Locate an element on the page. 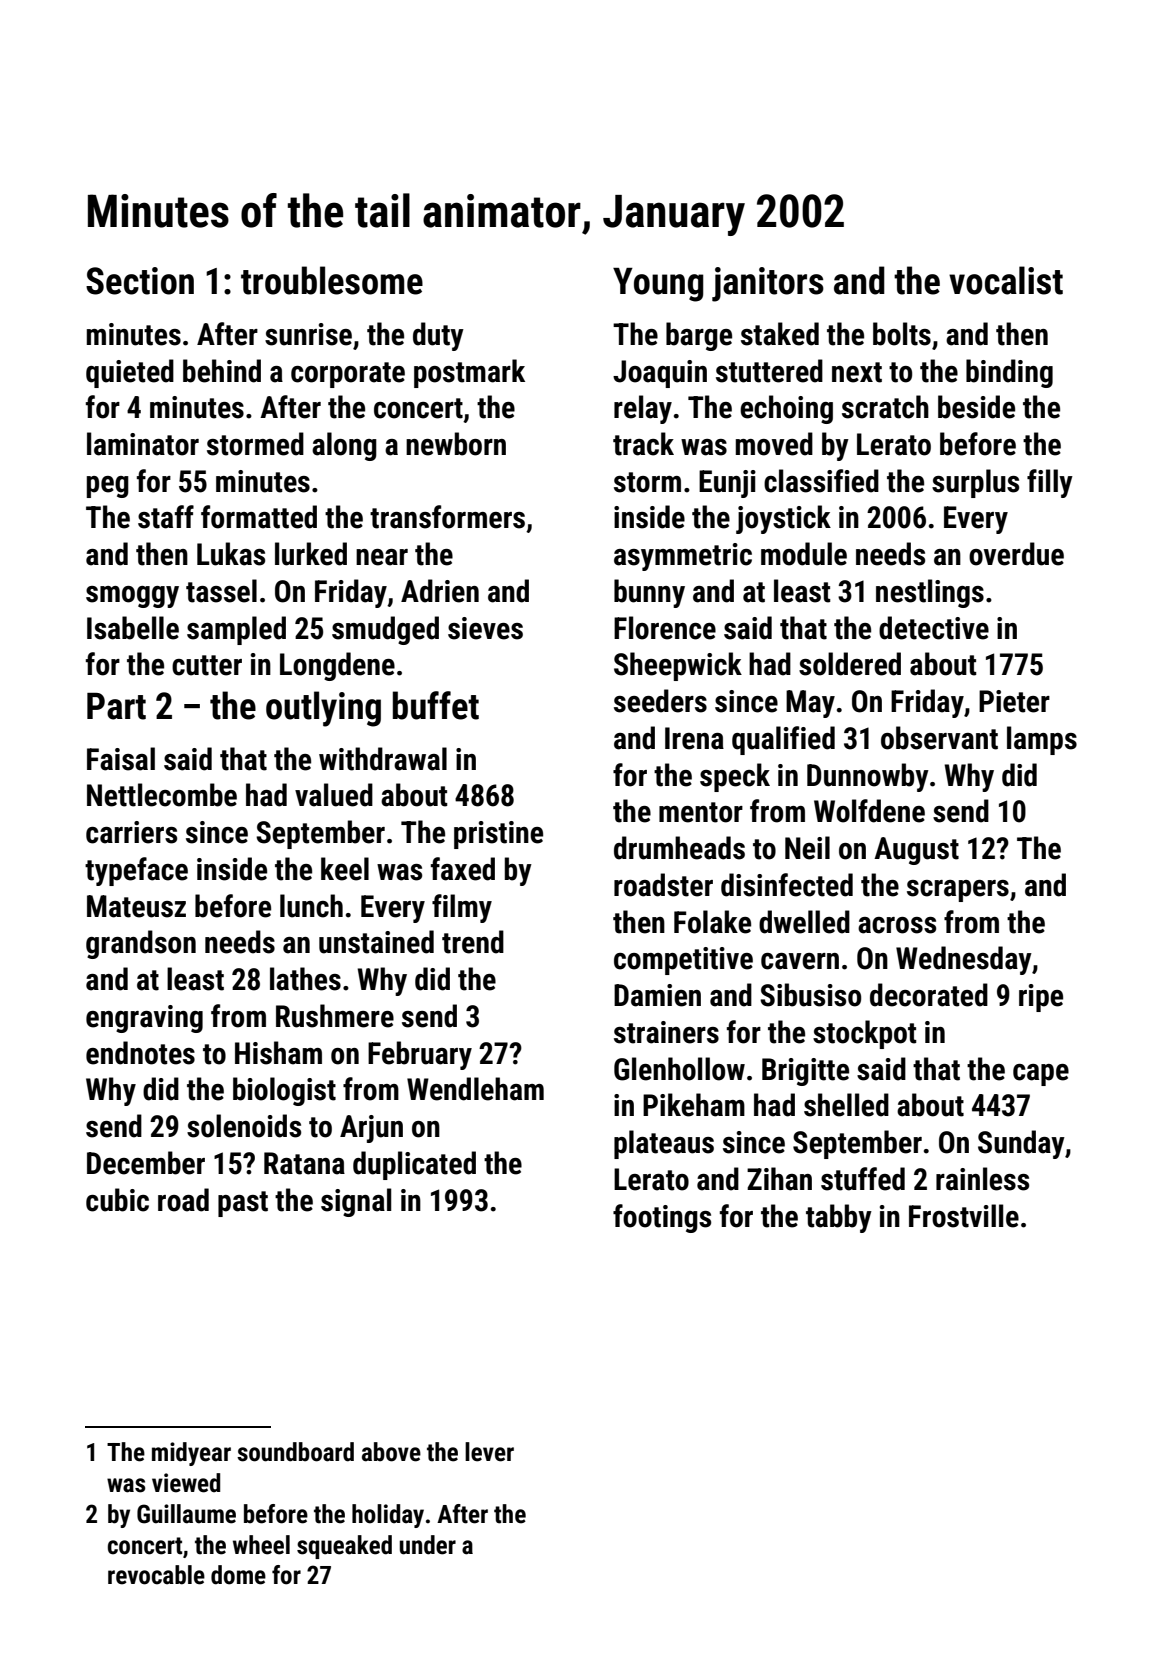  tabby is located at coordinates (839, 1218).
